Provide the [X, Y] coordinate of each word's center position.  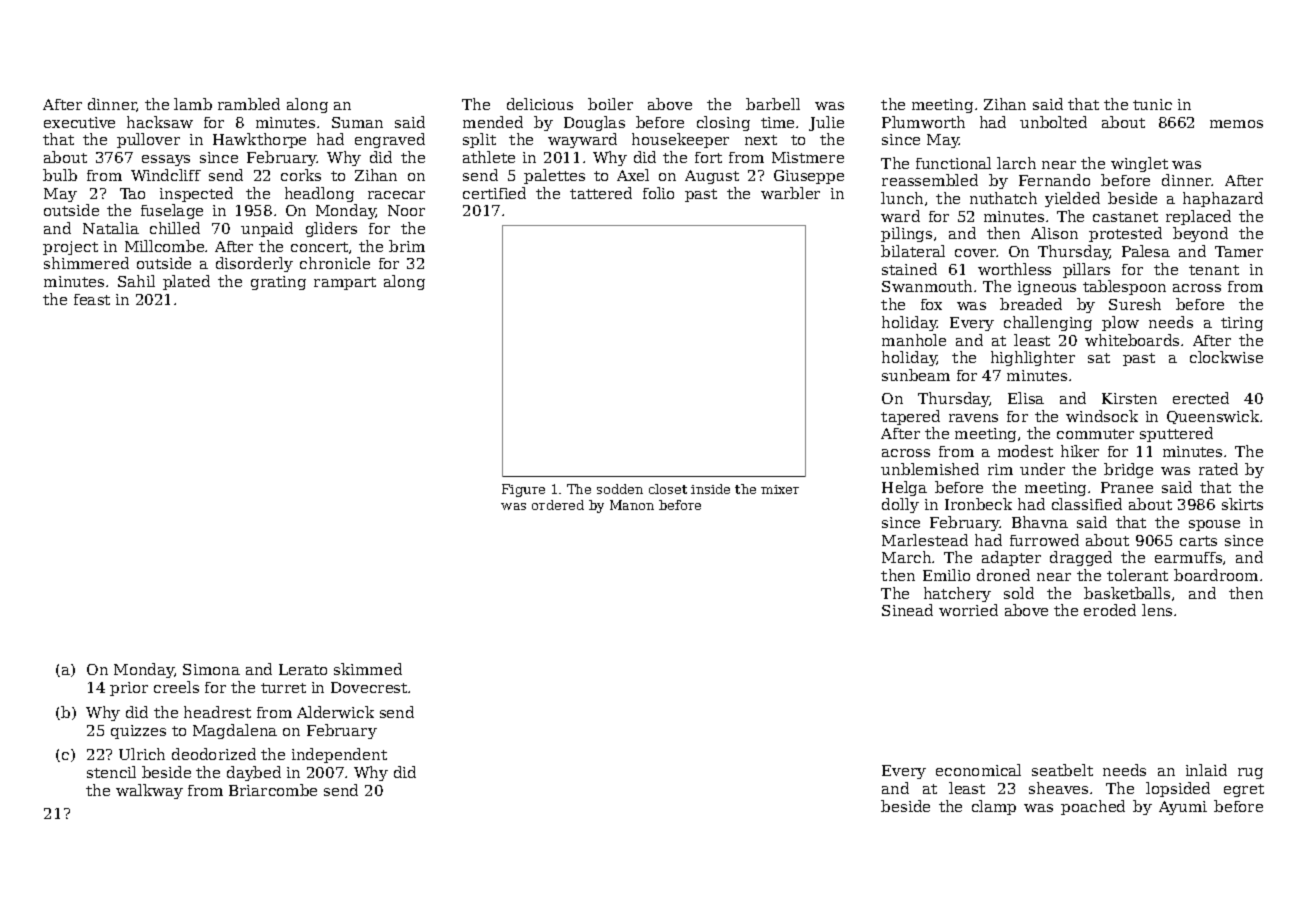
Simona [211, 669]
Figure [523, 490]
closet [668, 489]
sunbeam [916, 375]
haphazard [1223, 199]
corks [301, 175]
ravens [973, 418]
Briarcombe [273, 790]
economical [978, 770]
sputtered [1176, 434]
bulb [60, 175]
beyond [1200, 234]
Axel [633, 175]
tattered [601, 193]
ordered [558, 505]
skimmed [368, 669]
